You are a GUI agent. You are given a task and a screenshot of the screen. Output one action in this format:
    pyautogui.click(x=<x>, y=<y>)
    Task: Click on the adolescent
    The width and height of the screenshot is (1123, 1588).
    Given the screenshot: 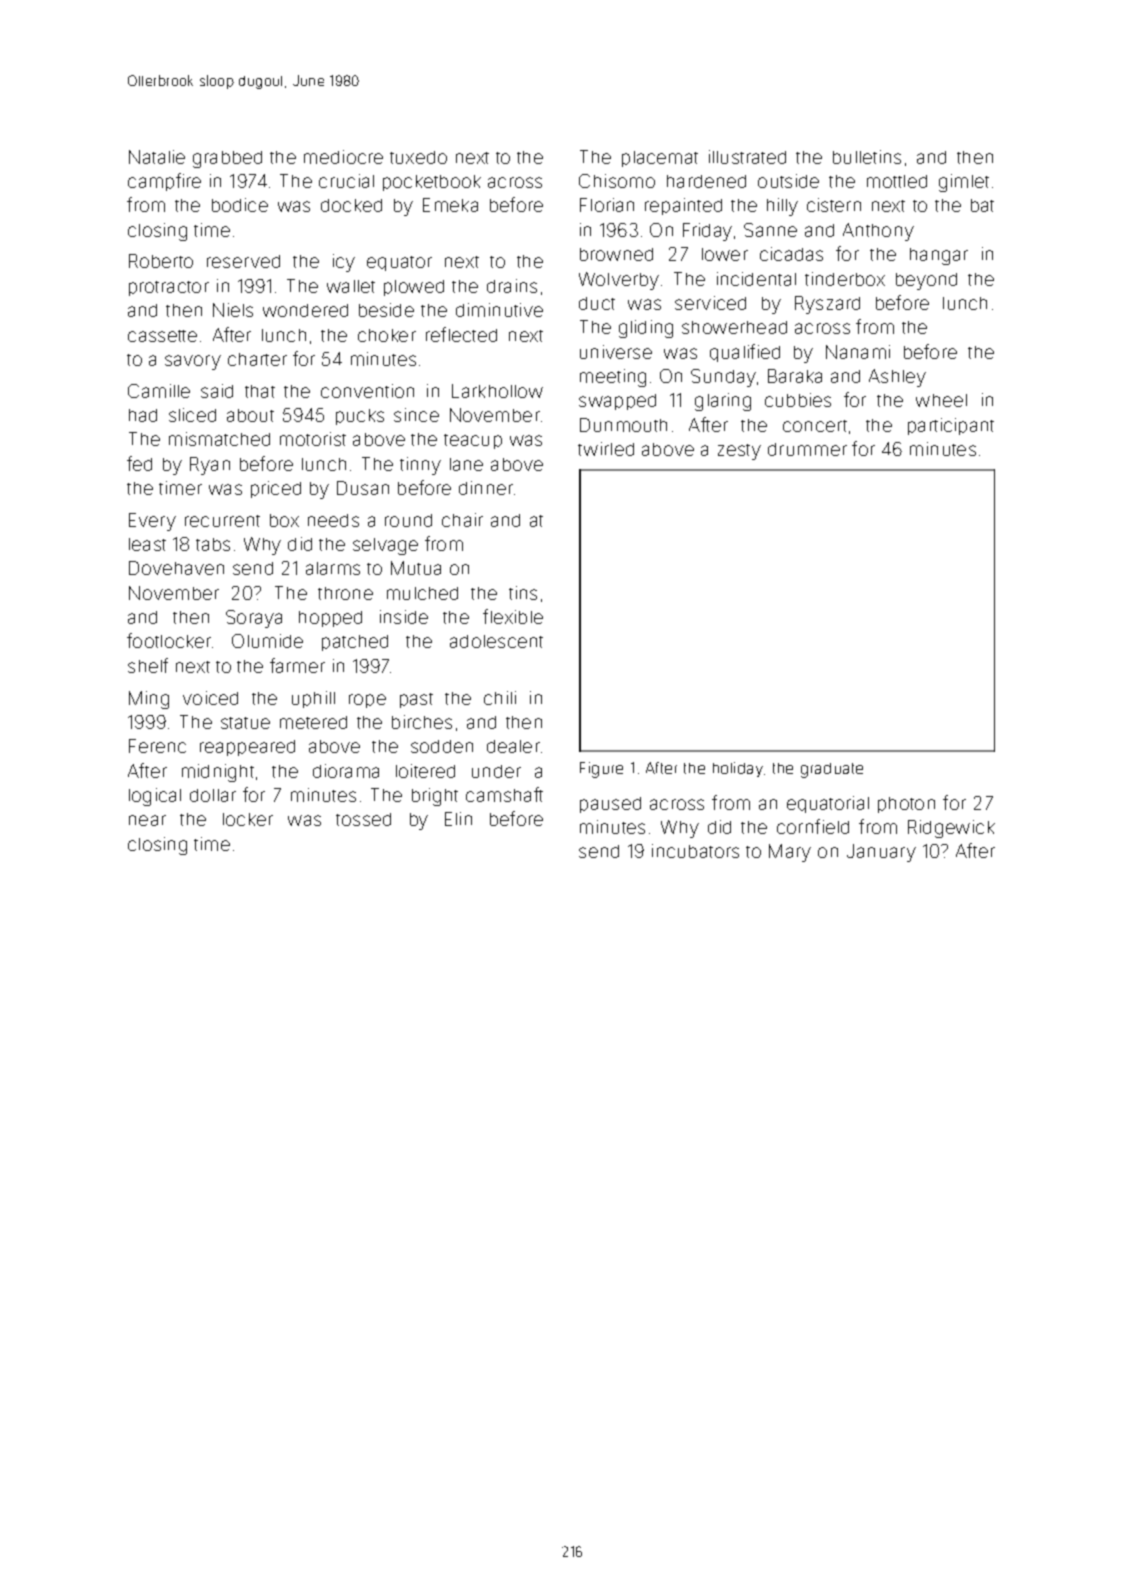 What is the action you would take?
    pyautogui.click(x=496, y=641)
